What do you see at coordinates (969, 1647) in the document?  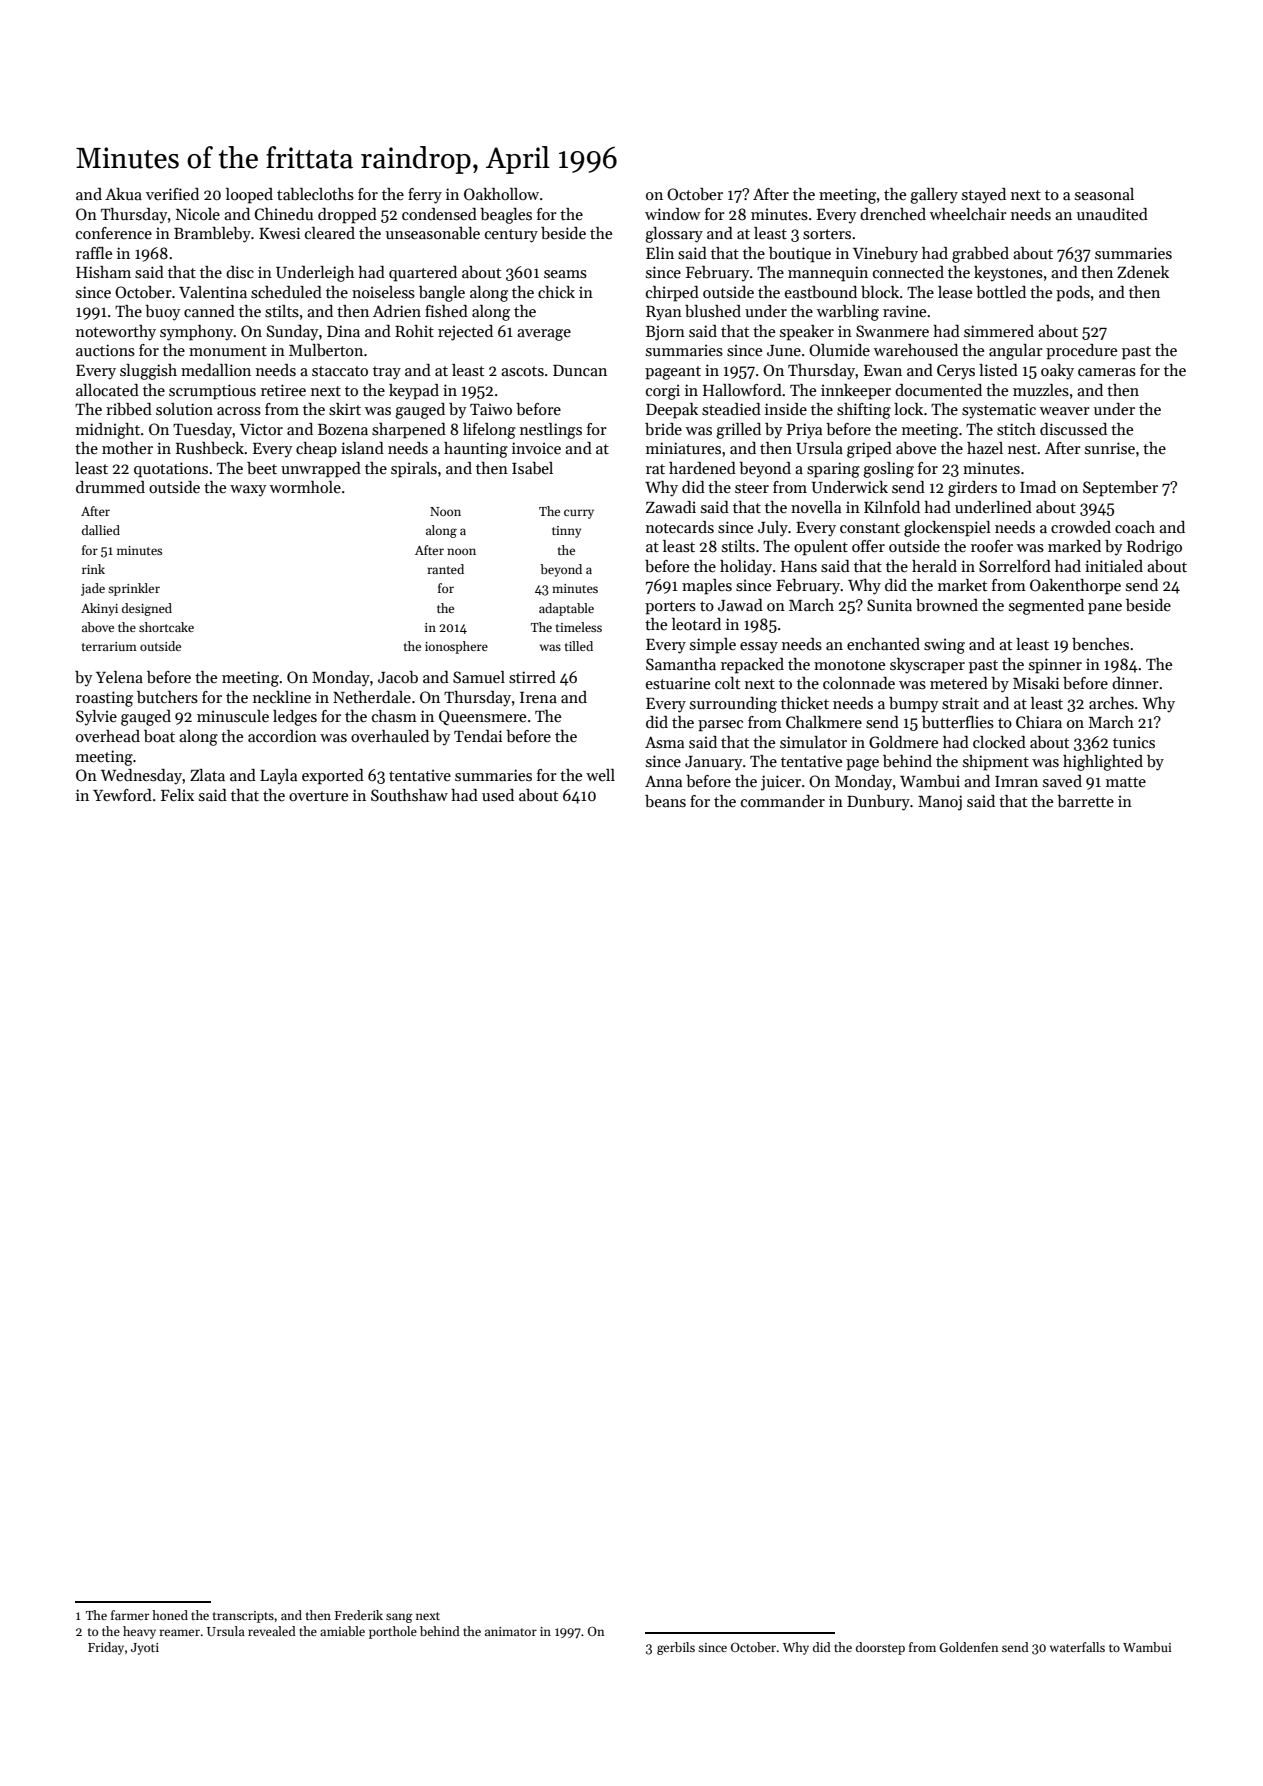 I see `Goldenfen` at bounding box center [969, 1647].
